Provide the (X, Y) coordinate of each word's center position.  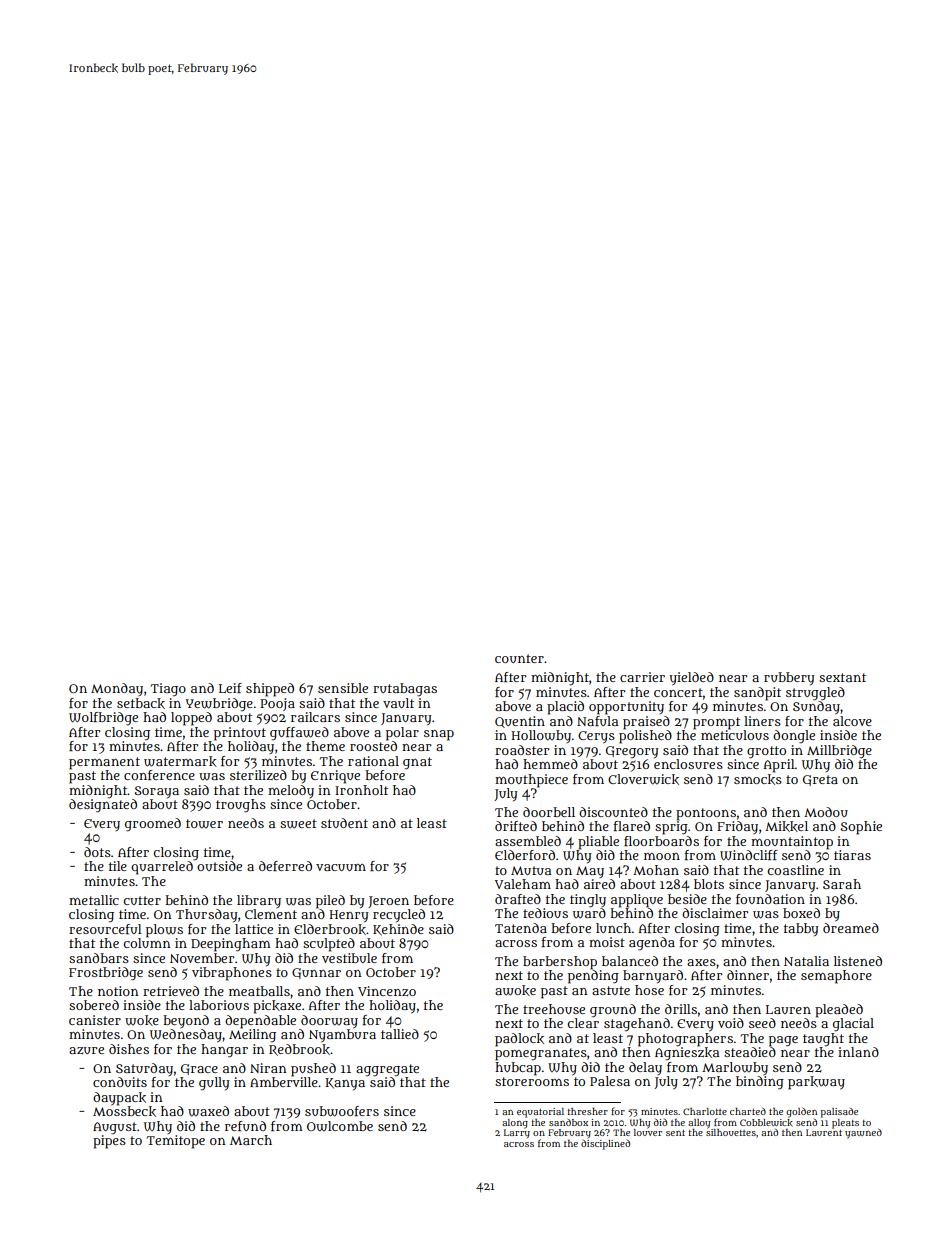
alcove (852, 721)
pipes (109, 1141)
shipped (270, 690)
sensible (343, 688)
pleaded (839, 1011)
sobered (94, 1005)
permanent (104, 763)
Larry (517, 1134)
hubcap (518, 1069)
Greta (820, 780)
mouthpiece (531, 780)
